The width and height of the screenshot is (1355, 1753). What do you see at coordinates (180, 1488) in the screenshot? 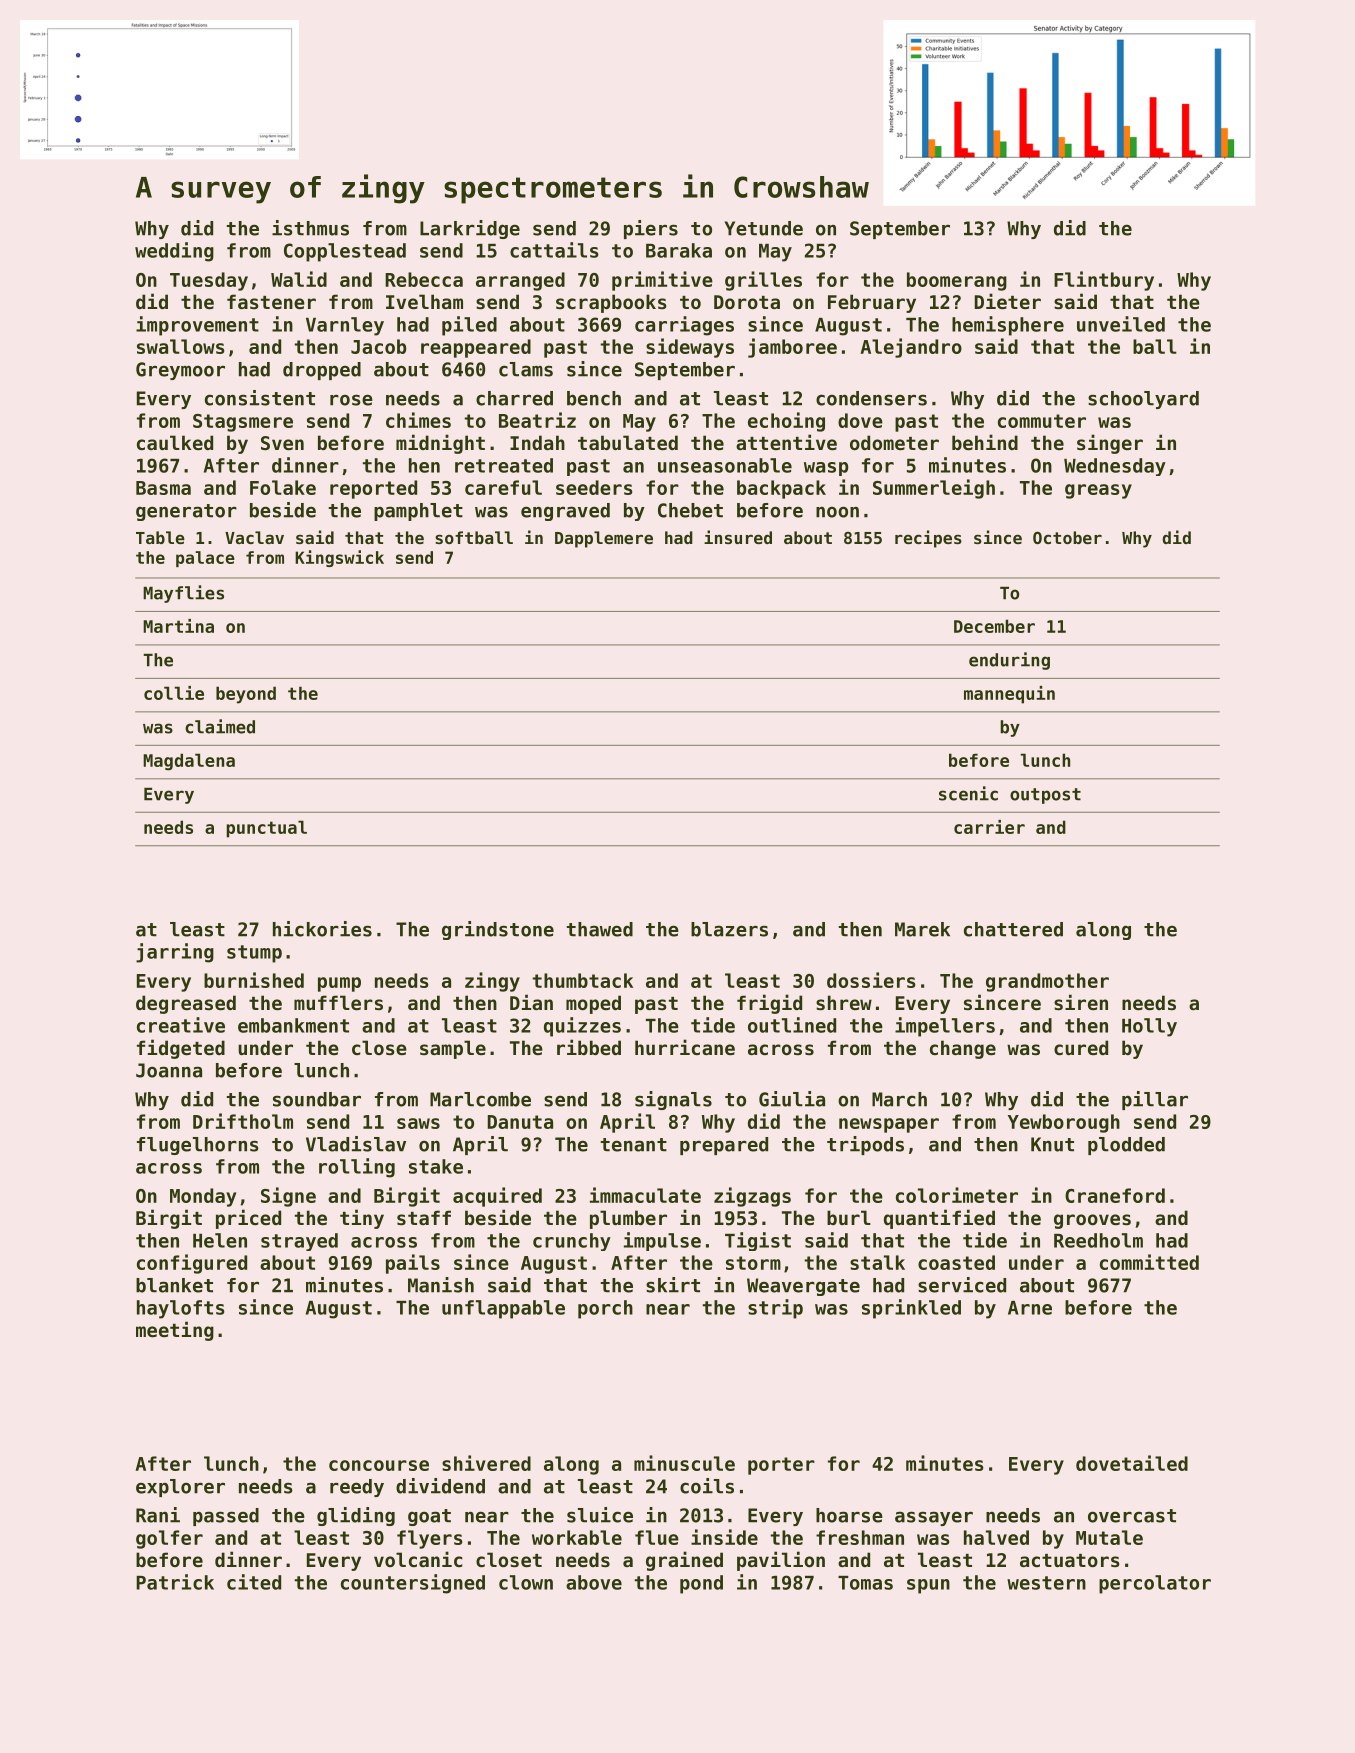
I see `explorer` at bounding box center [180, 1488].
